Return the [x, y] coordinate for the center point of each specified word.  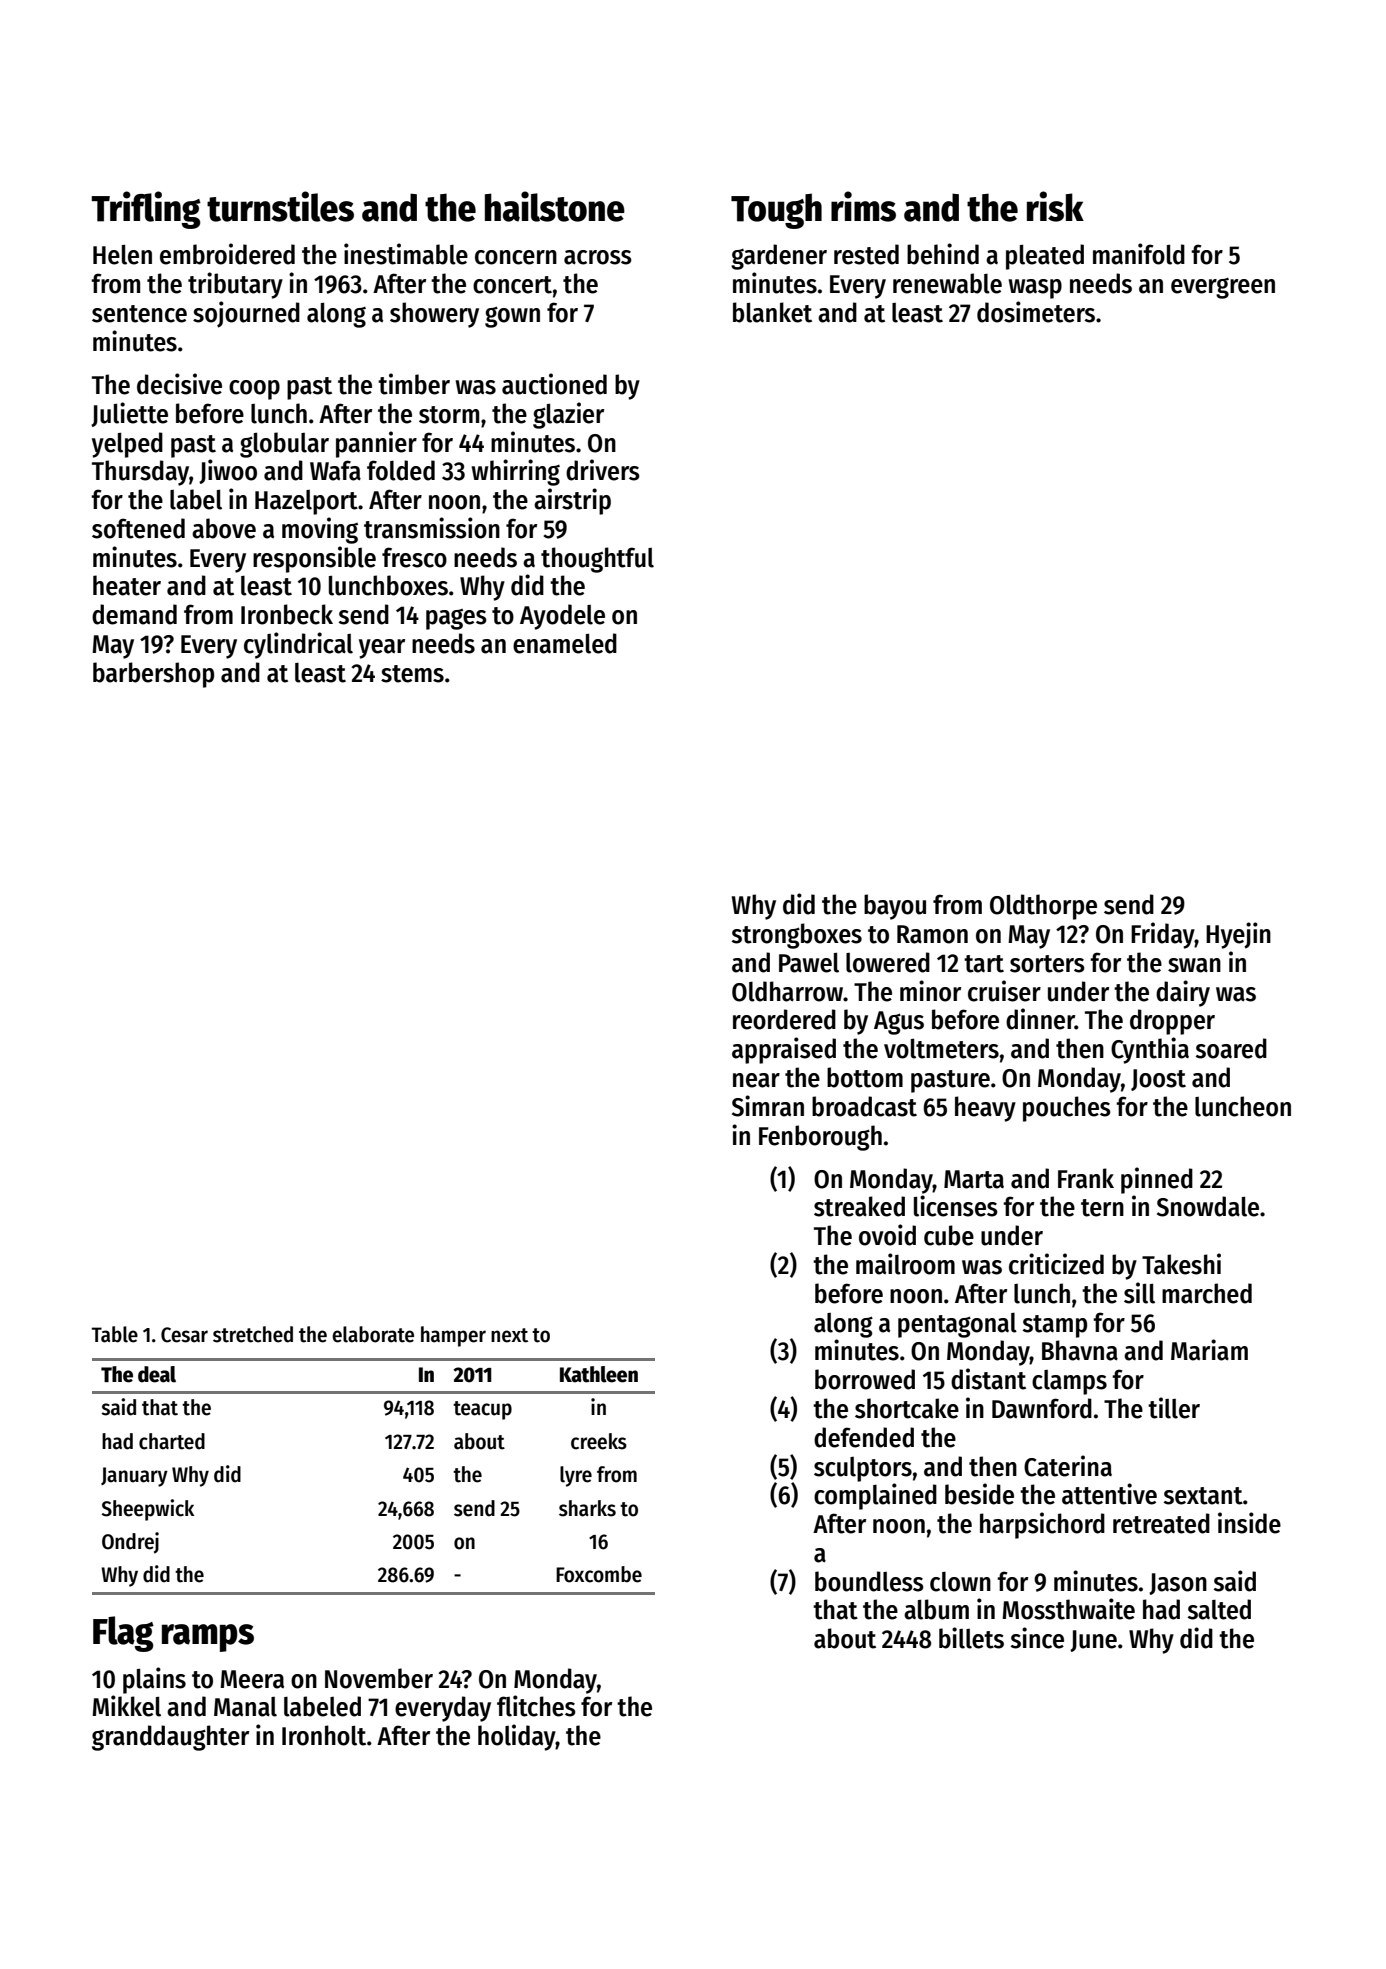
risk [1055, 206]
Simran [768, 1106]
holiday [517, 1737]
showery [434, 315]
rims [863, 206]
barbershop [153, 675]
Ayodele [562, 617]
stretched [253, 1334]
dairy [1183, 993]
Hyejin [1238, 935]
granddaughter [170, 1738]
